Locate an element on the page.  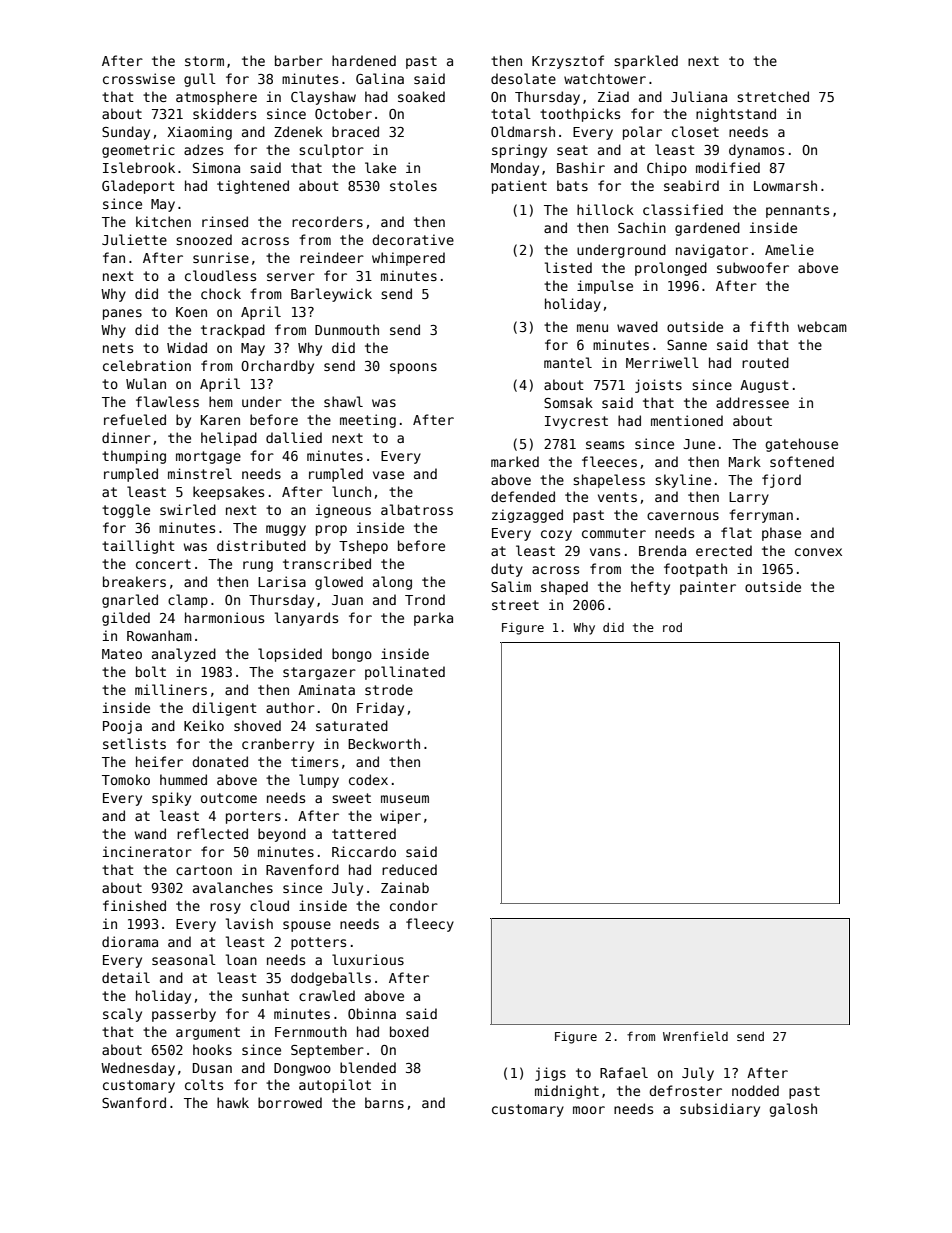
hawk is located at coordinates (233, 1102).
